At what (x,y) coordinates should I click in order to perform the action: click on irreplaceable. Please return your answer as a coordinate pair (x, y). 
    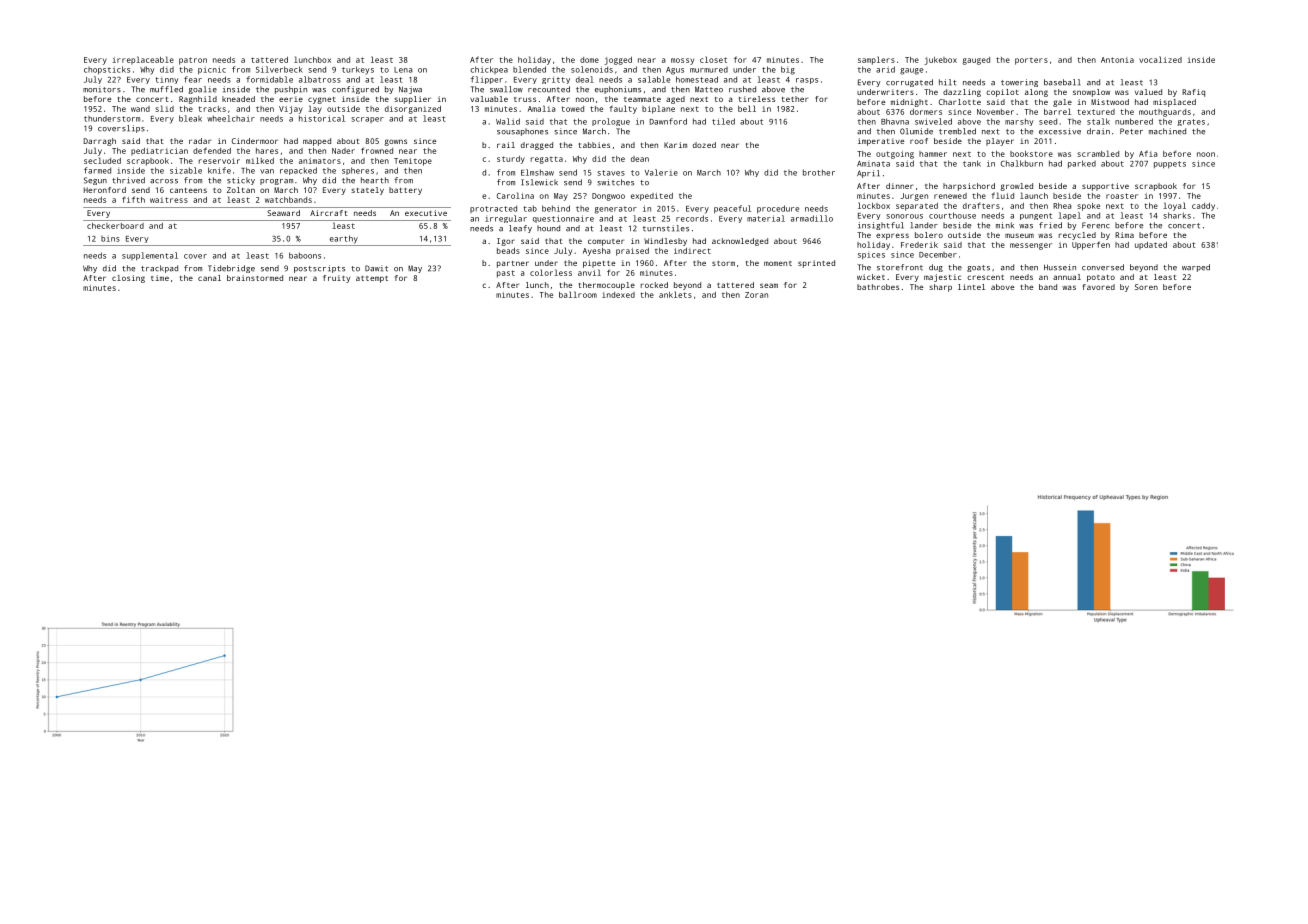
    Looking at the image, I should click on (143, 60).
